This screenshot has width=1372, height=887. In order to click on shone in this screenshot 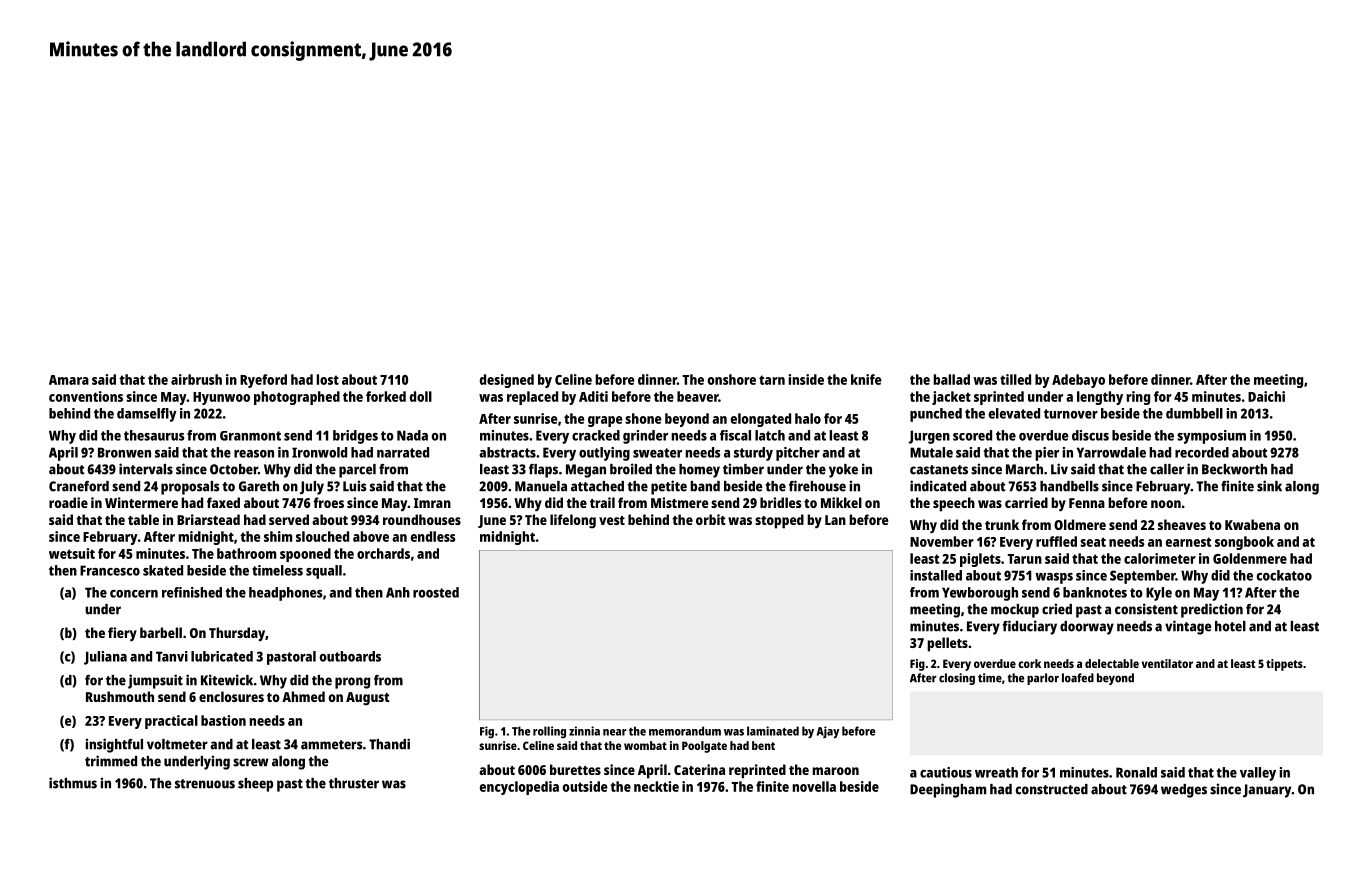, I will do `click(643, 418)`.
